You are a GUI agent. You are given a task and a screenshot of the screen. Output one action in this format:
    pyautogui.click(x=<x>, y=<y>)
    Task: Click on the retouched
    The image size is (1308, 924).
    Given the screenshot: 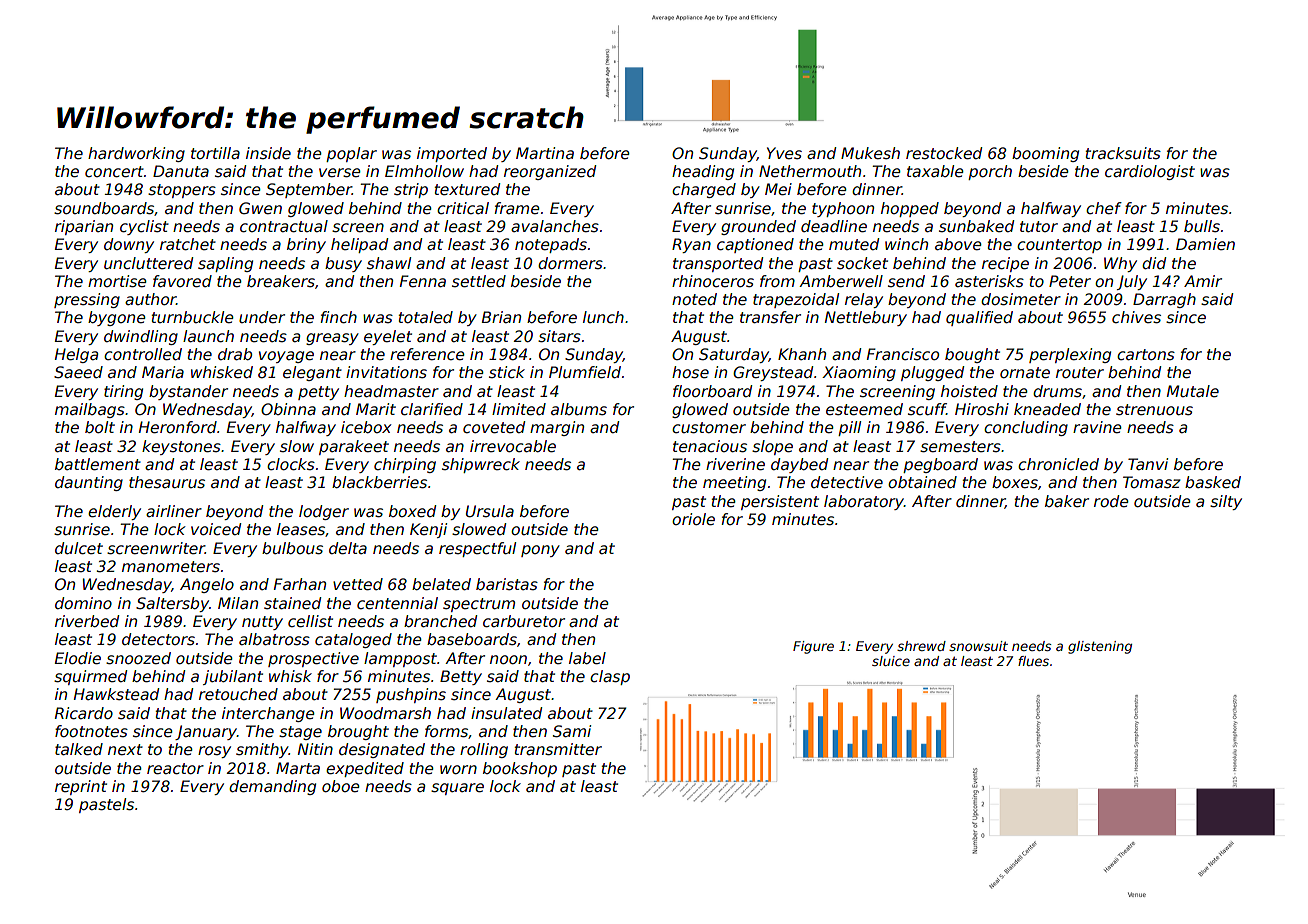 What is the action you would take?
    pyautogui.click(x=238, y=694)
